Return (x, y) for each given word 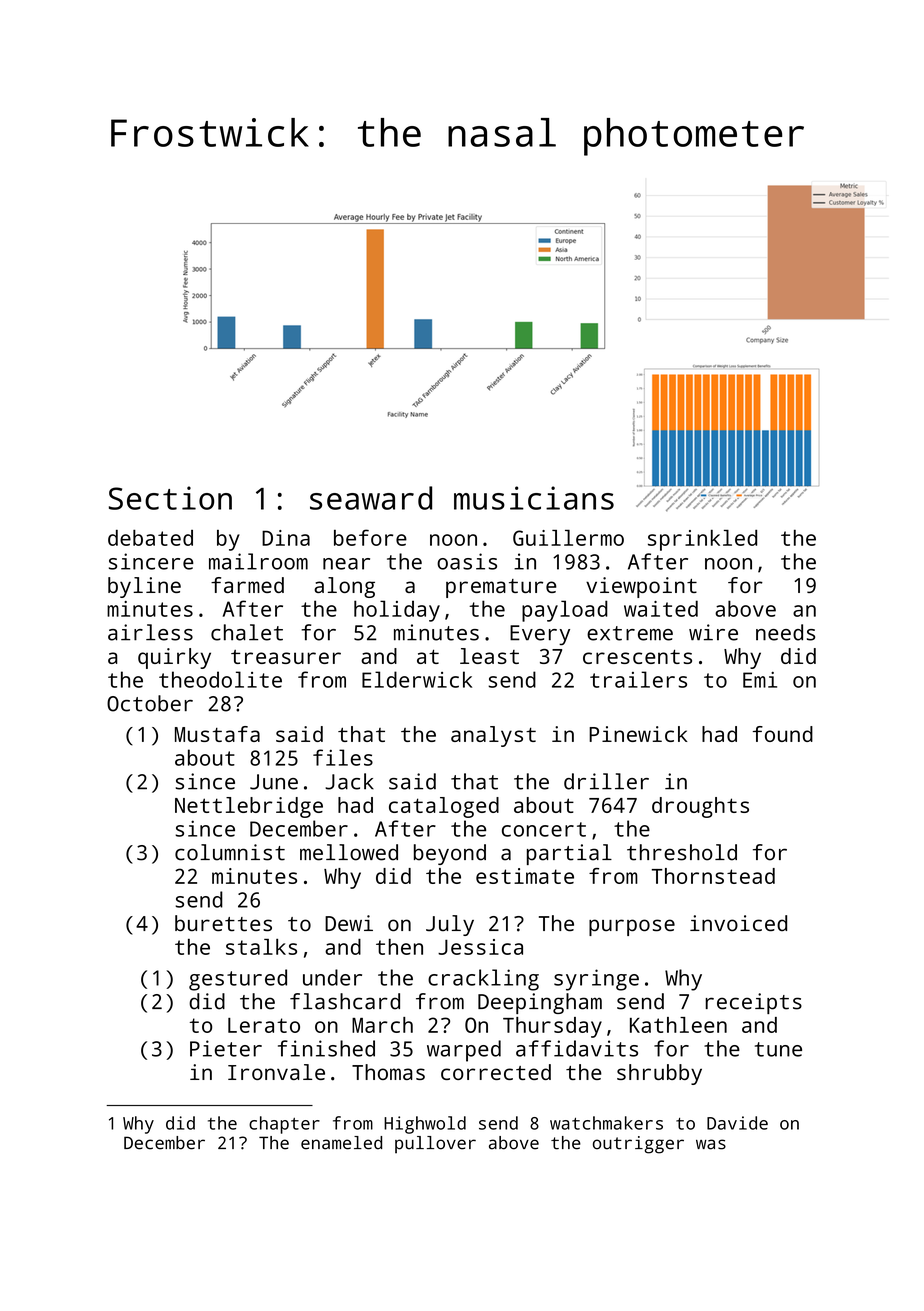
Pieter (226, 1048)
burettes (223, 923)
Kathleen (678, 1025)
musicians (534, 498)
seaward (371, 498)
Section (170, 498)
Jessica (480, 947)
